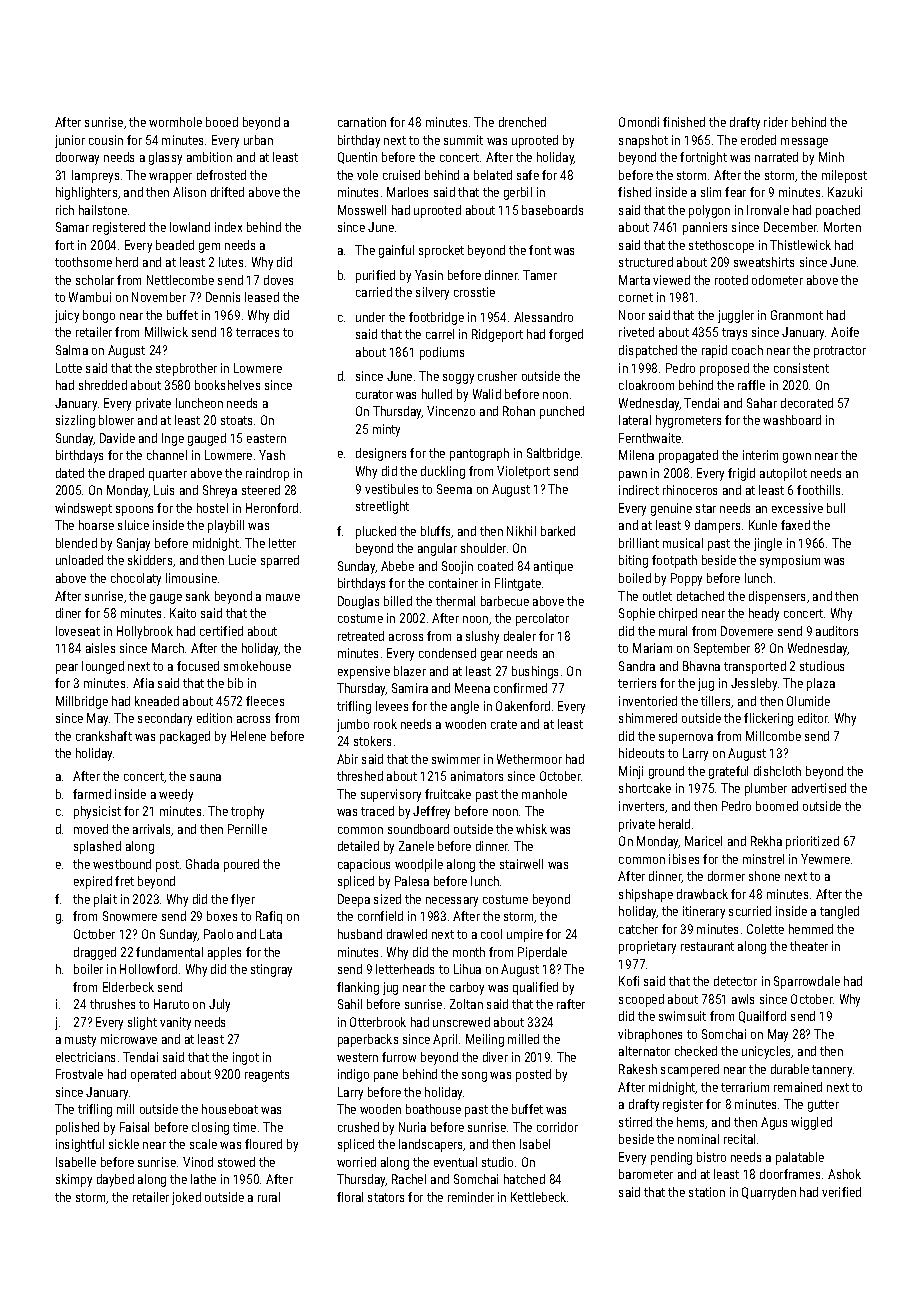 The height and width of the screenshot is (1308, 924). I want to click on plucked, so click(376, 532).
